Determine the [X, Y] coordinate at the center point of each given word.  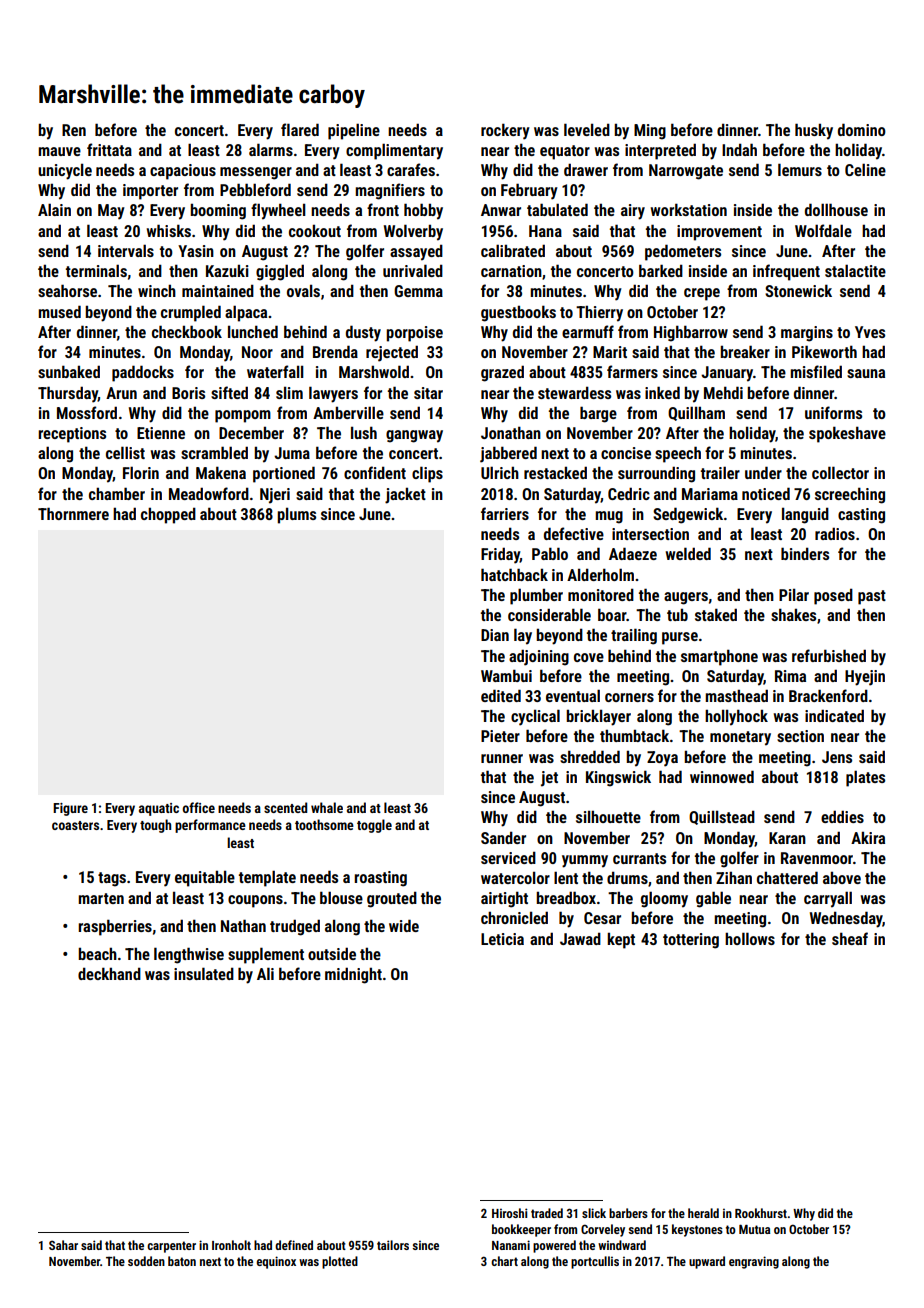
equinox [276, 1262]
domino [862, 129]
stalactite [855, 270]
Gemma [418, 291]
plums [296, 515]
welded [688, 553]
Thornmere [73, 513]
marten [101, 898]
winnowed [722, 776]
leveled [587, 129]
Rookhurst [761, 1213]
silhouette [608, 816]
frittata [109, 149]
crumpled [191, 313]
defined [294, 1245]
